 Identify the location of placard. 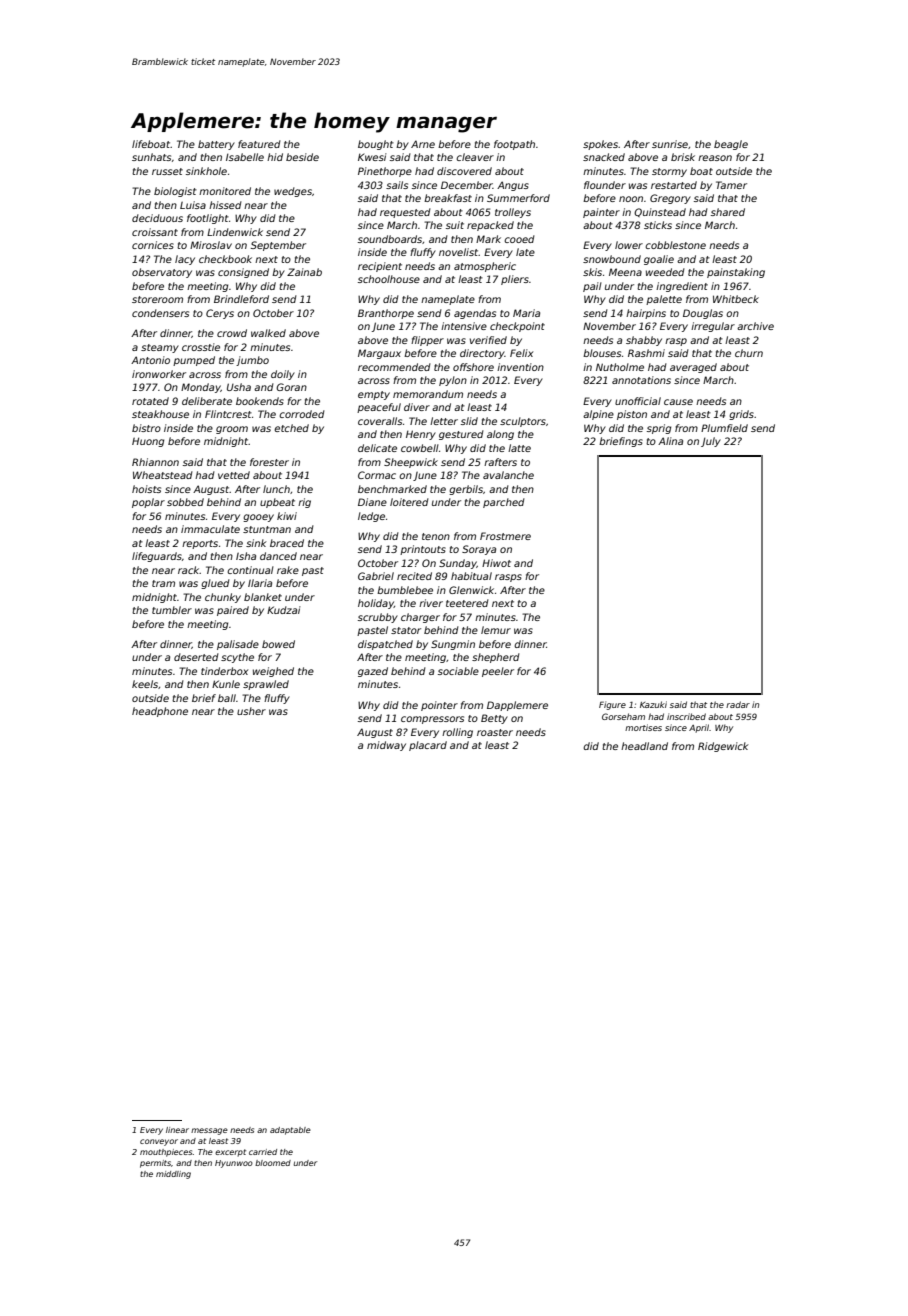
(428, 746).
